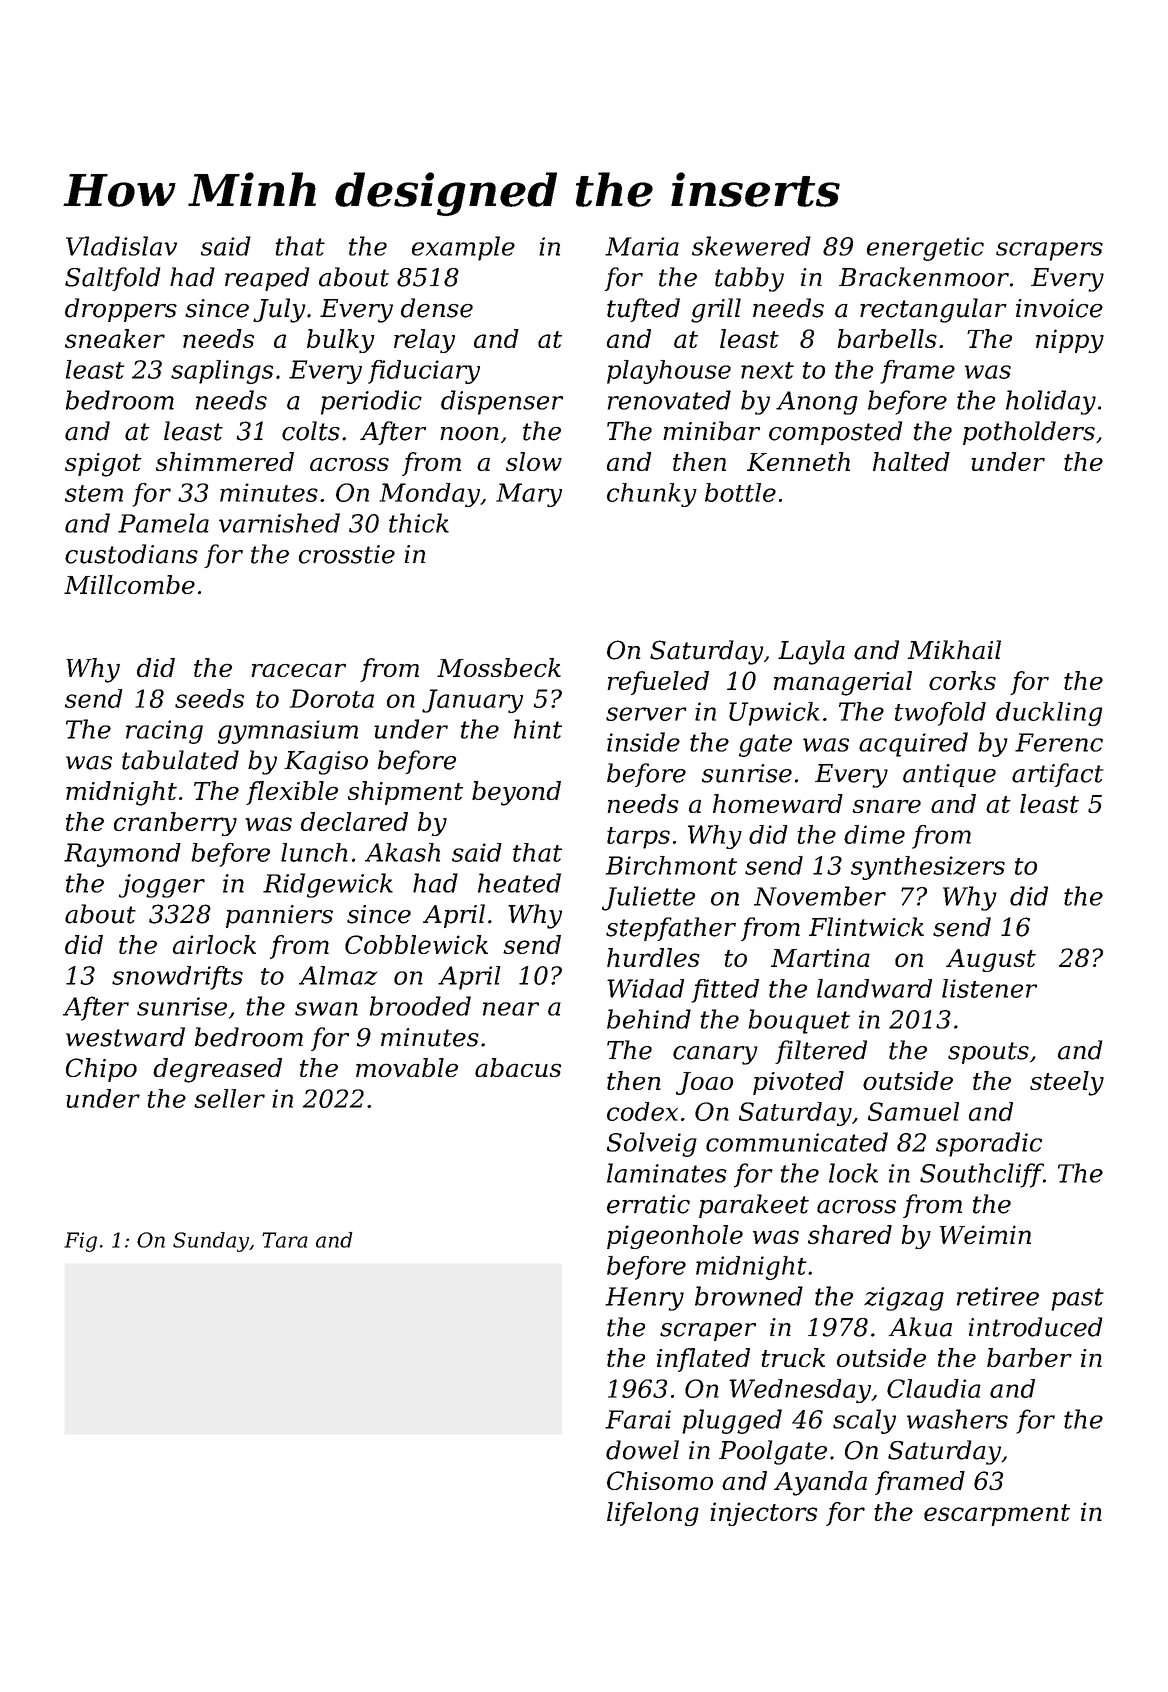 This screenshot has width=1168, height=1692. What do you see at coordinates (101, 1070) in the screenshot?
I see `Chipo` at bounding box center [101, 1070].
